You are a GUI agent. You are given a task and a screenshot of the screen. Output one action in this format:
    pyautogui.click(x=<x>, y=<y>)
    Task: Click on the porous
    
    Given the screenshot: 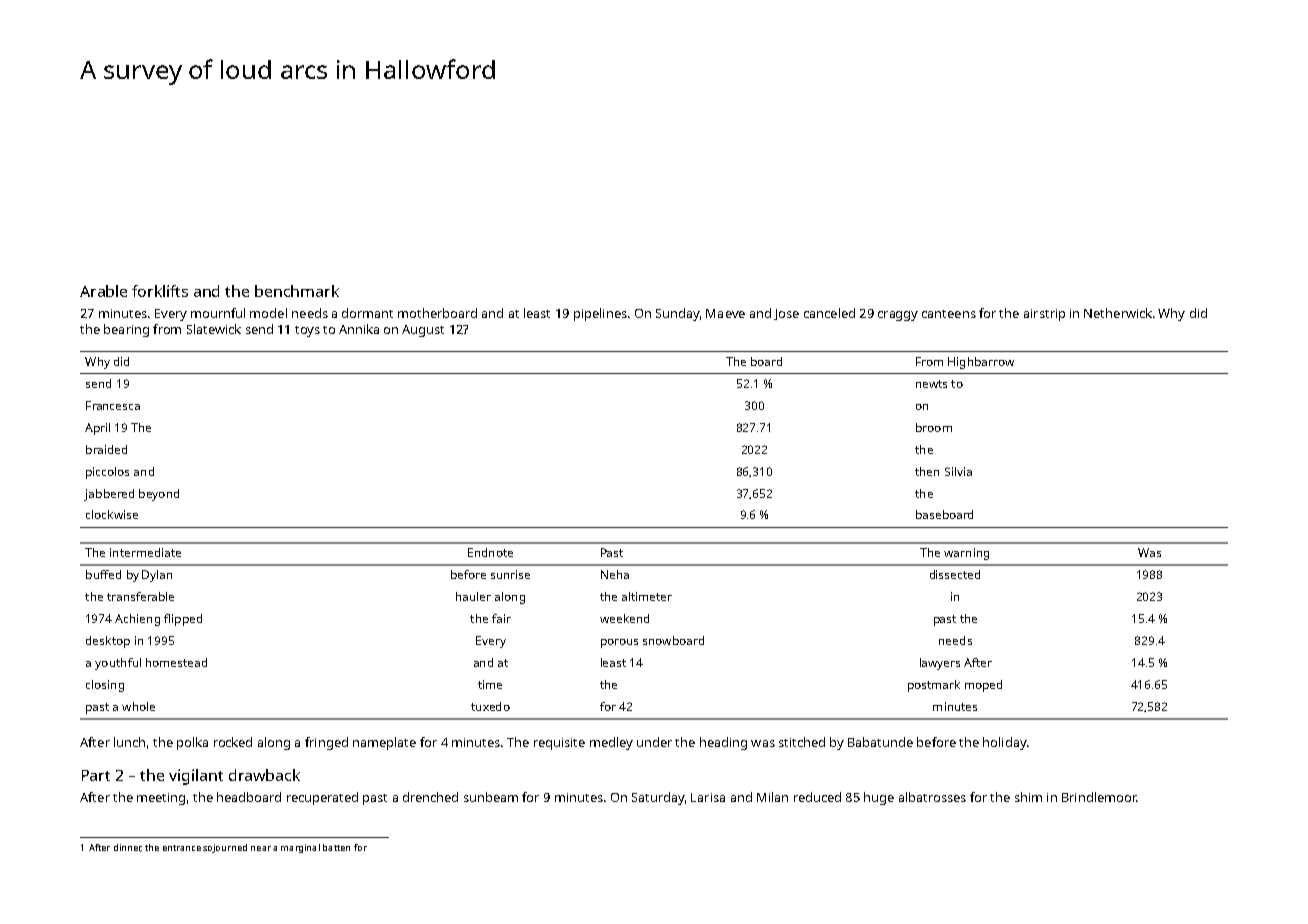 What is the action you would take?
    pyautogui.click(x=619, y=643)
